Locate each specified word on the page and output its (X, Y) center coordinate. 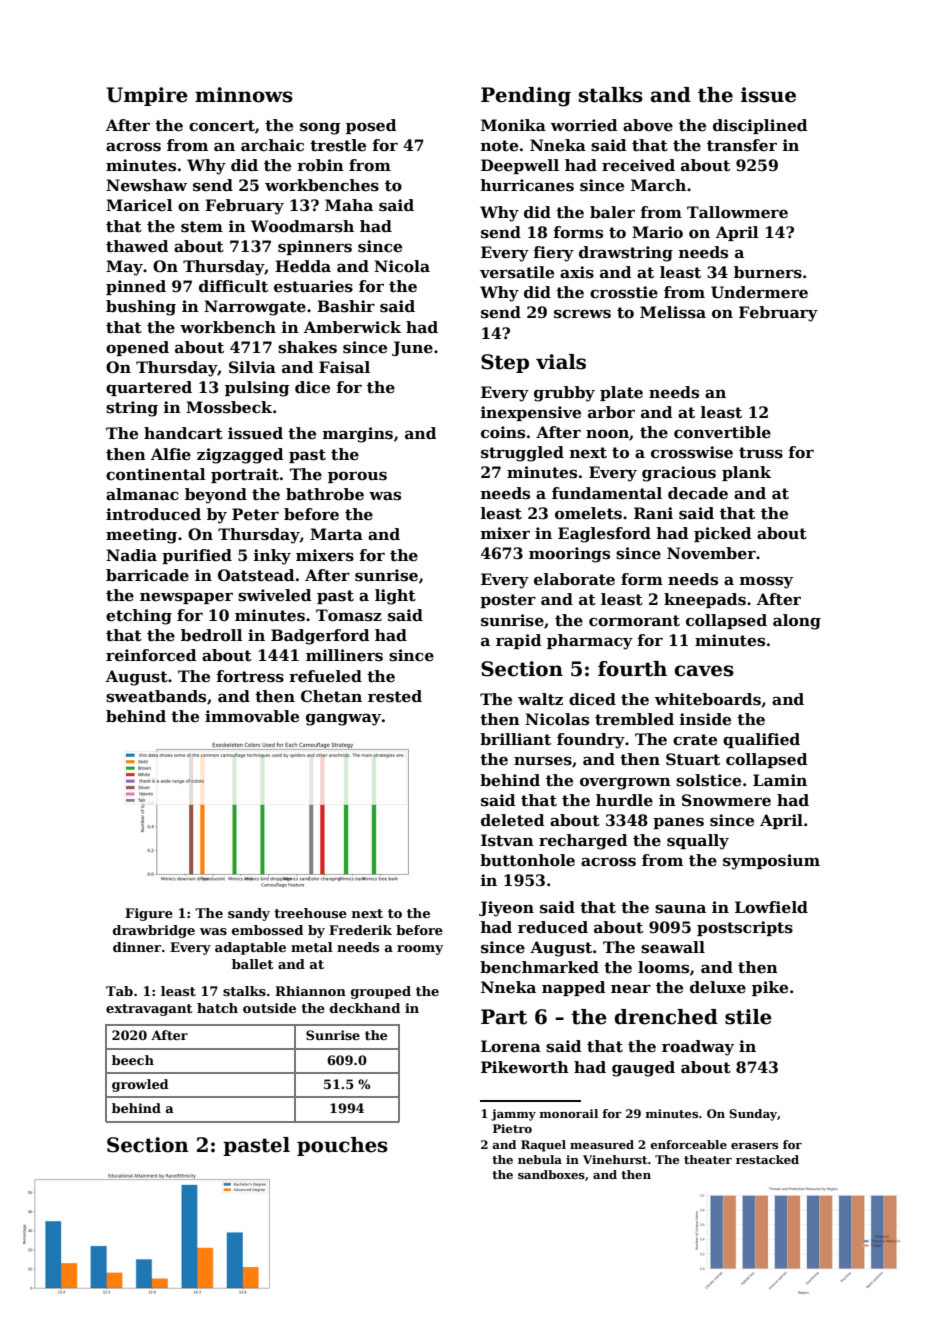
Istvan (507, 840)
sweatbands (156, 696)
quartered (149, 388)
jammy (513, 1115)
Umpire (147, 96)
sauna (680, 909)
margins (358, 435)
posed (371, 126)
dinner (137, 947)
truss (761, 453)
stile (748, 1017)
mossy (766, 582)
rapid (518, 641)
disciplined (760, 126)
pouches (342, 1146)
